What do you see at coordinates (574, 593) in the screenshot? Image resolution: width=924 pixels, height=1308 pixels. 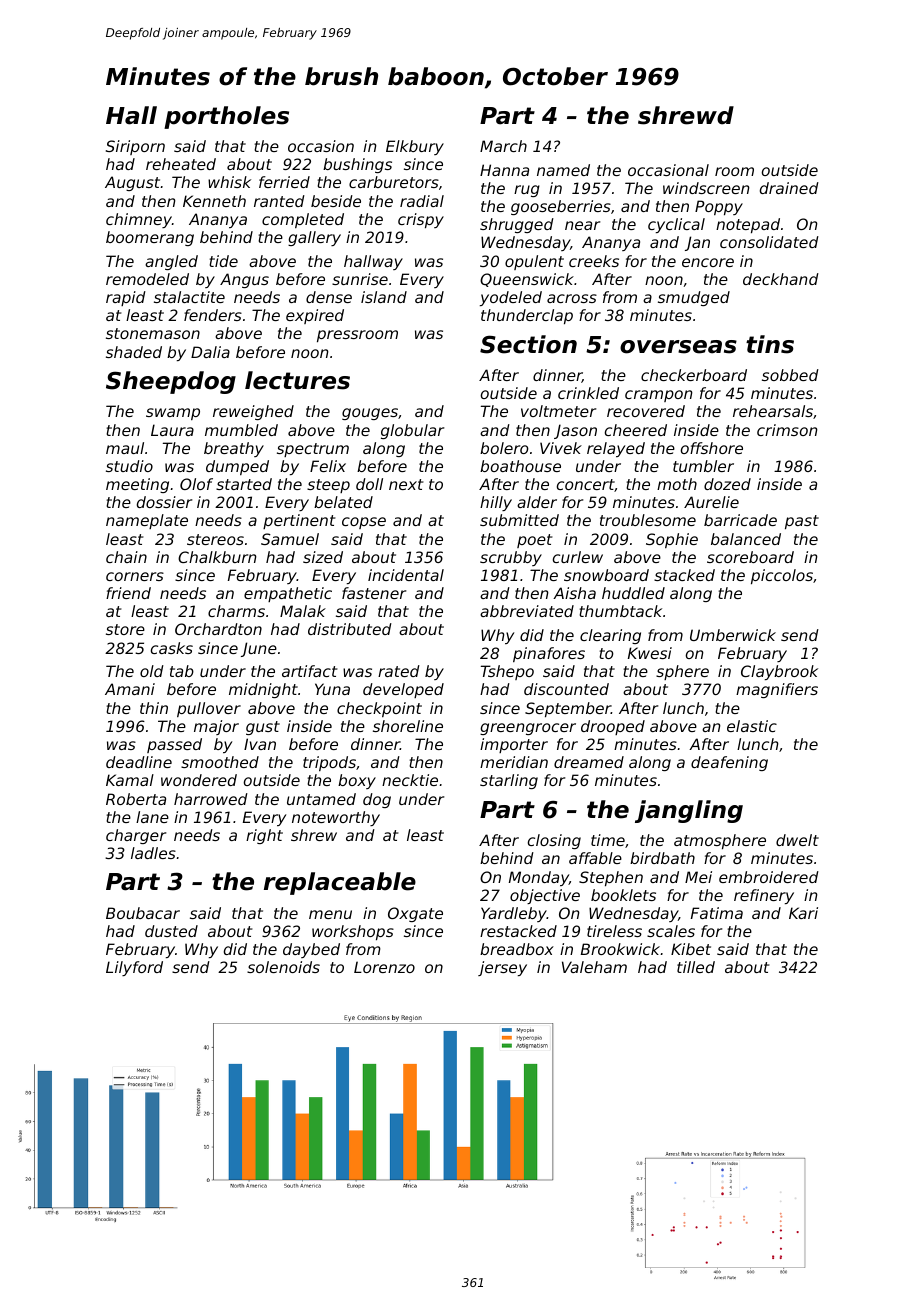 I see `Aisha` at bounding box center [574, 593].
